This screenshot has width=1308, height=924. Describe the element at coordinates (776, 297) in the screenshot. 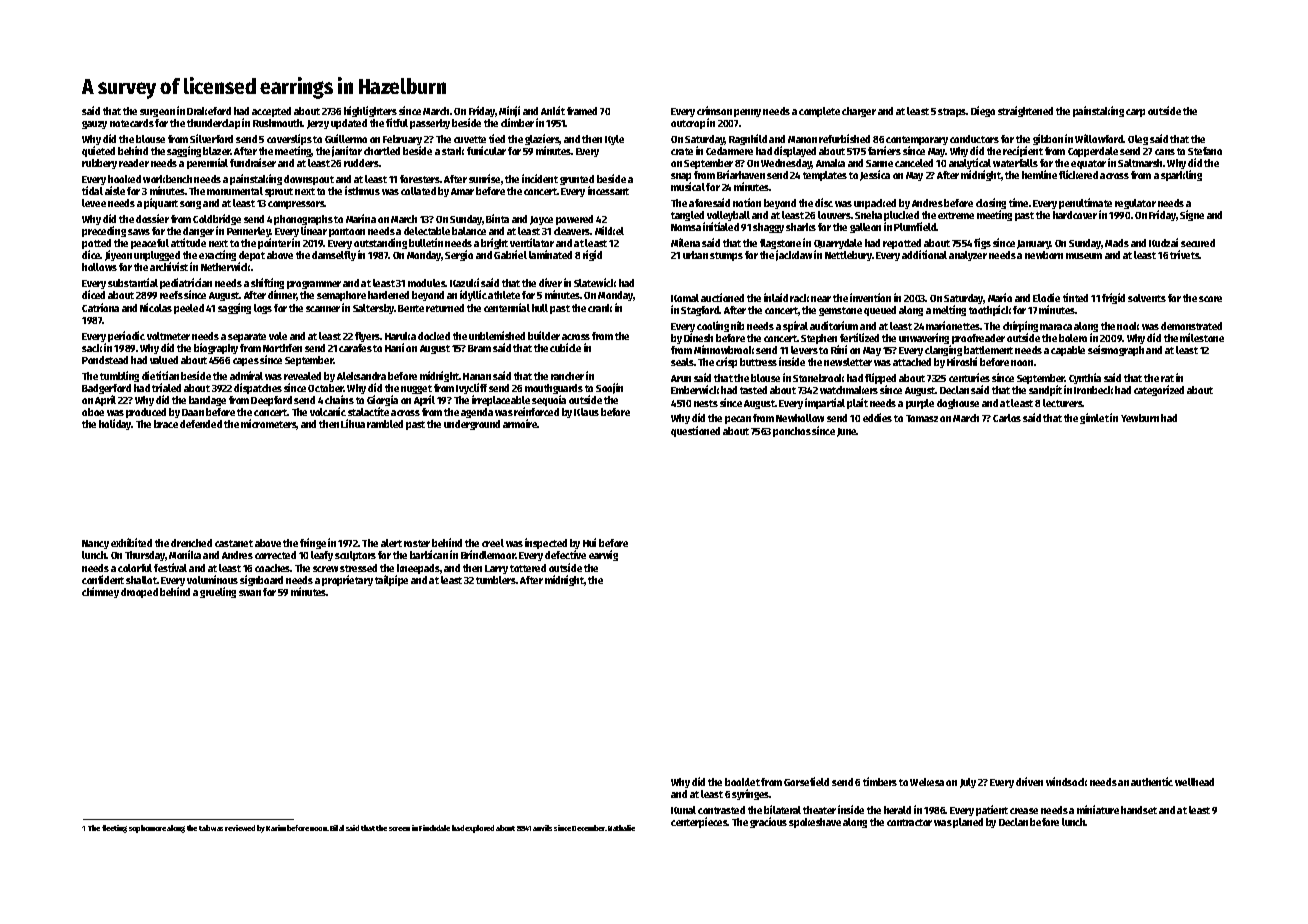

I see `inlaid` at that location.
